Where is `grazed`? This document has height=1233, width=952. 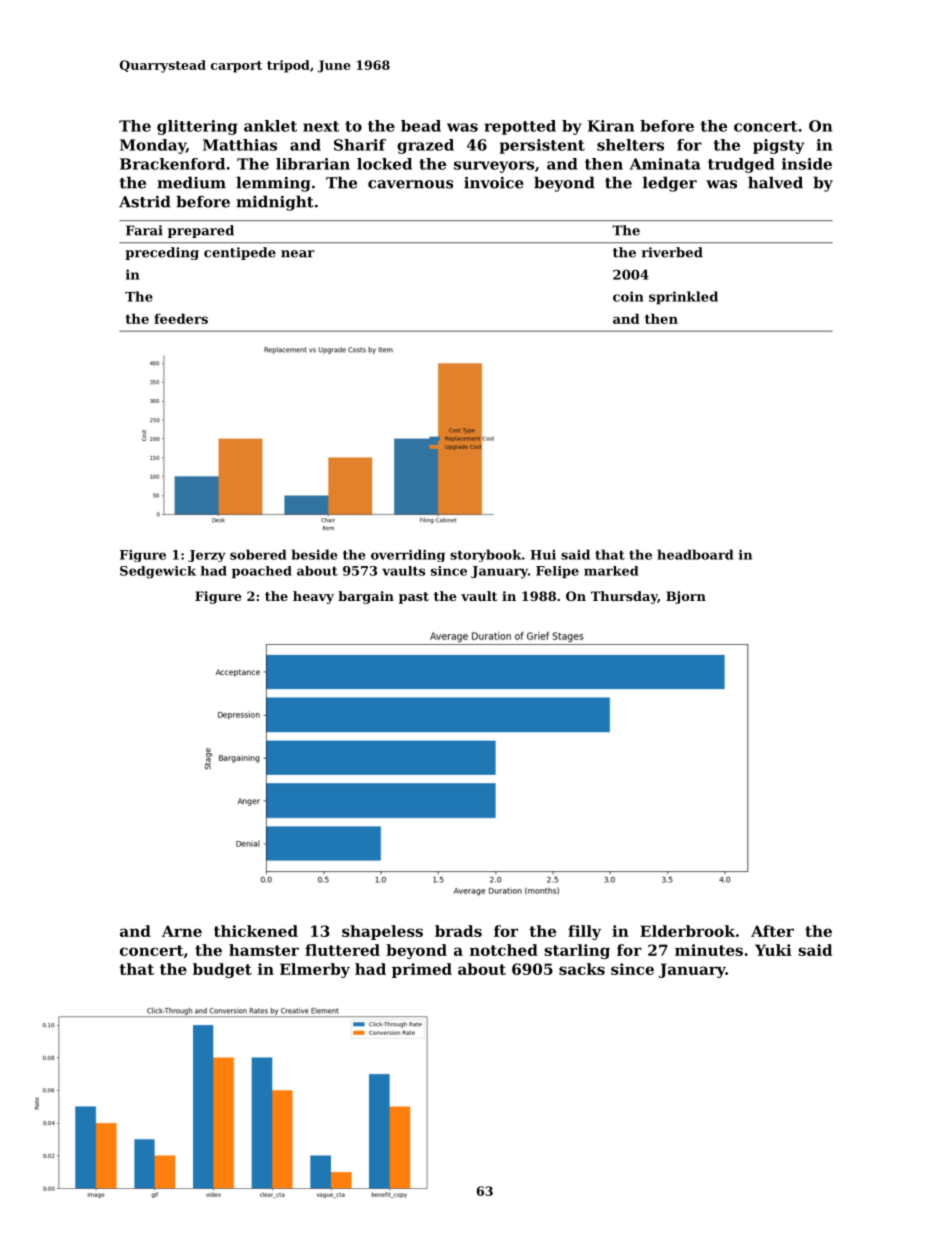
grazed is located at coordinates (425, 146).
